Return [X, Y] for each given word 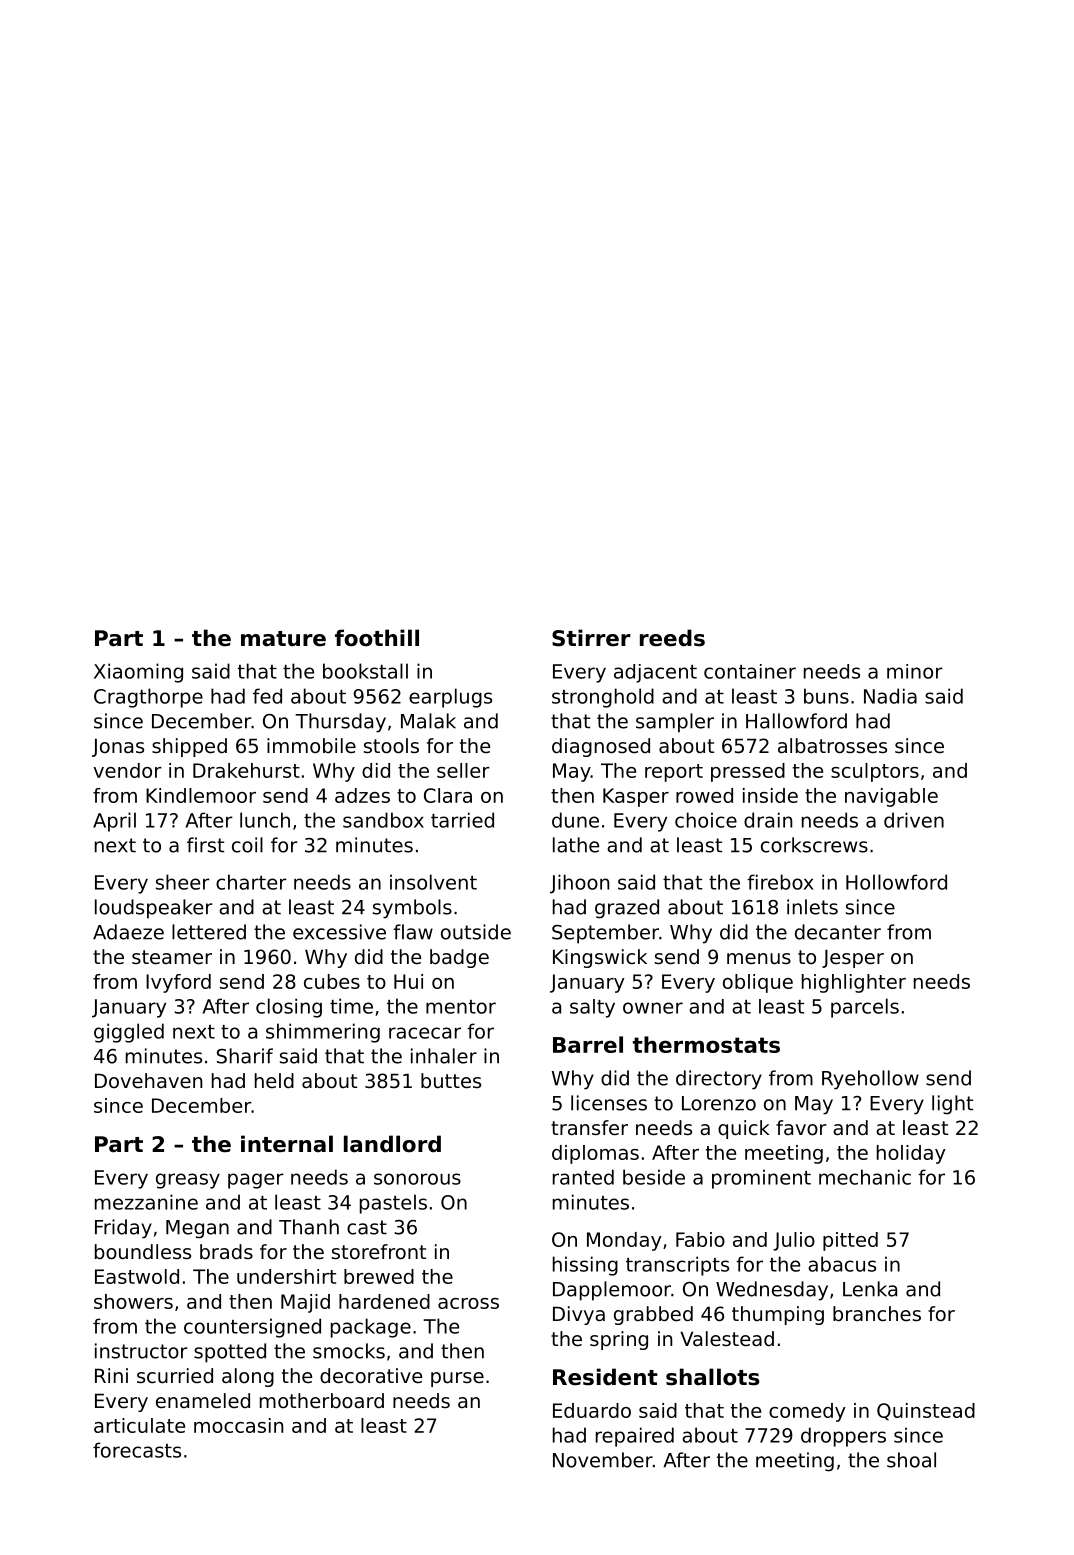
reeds [672, 638]
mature [283, 639]
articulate [139, 1425]
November [603, 1460]
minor [915, 671]
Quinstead [926, 1412]
